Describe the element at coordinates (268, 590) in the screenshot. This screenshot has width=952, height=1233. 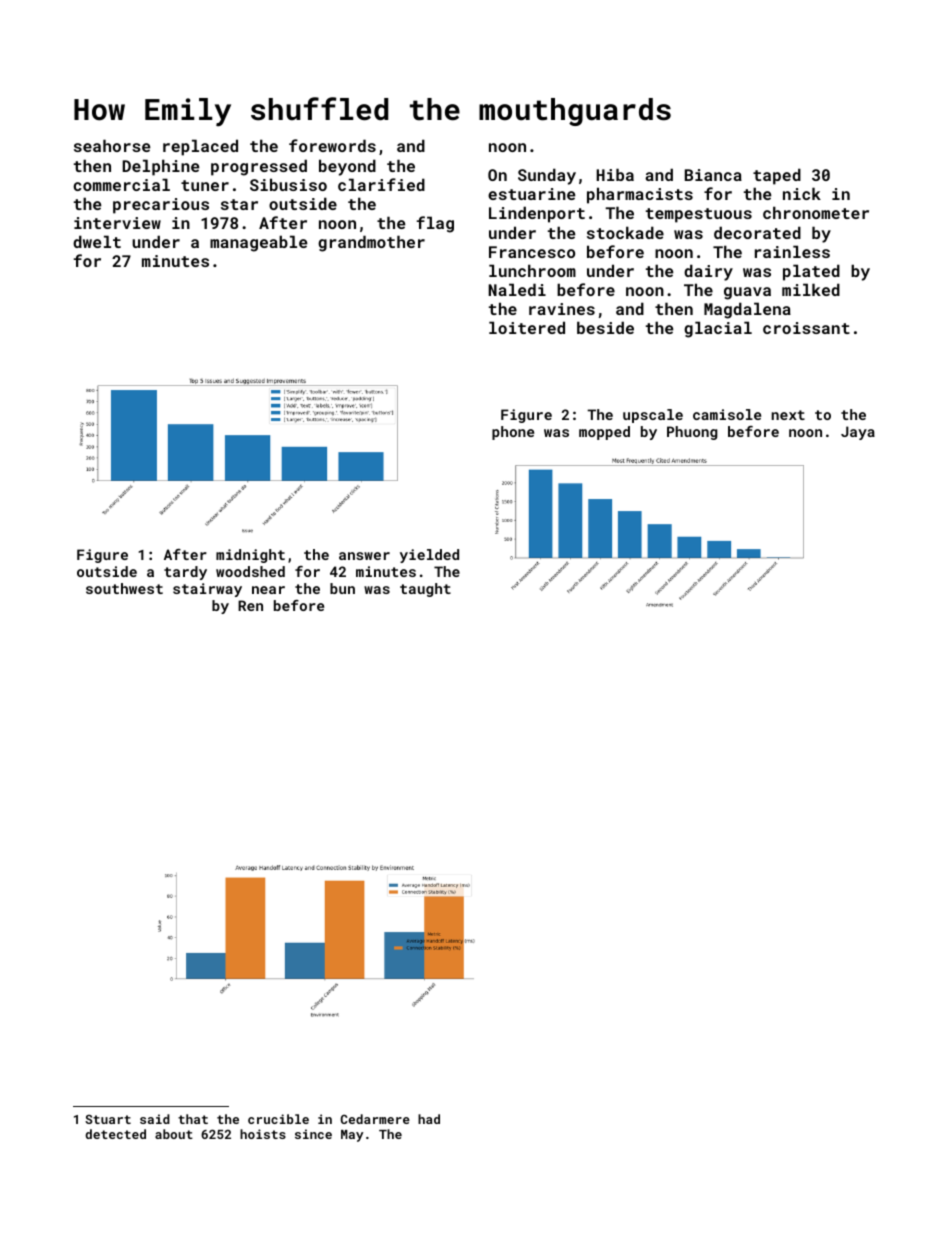
I see `near` at that location.
